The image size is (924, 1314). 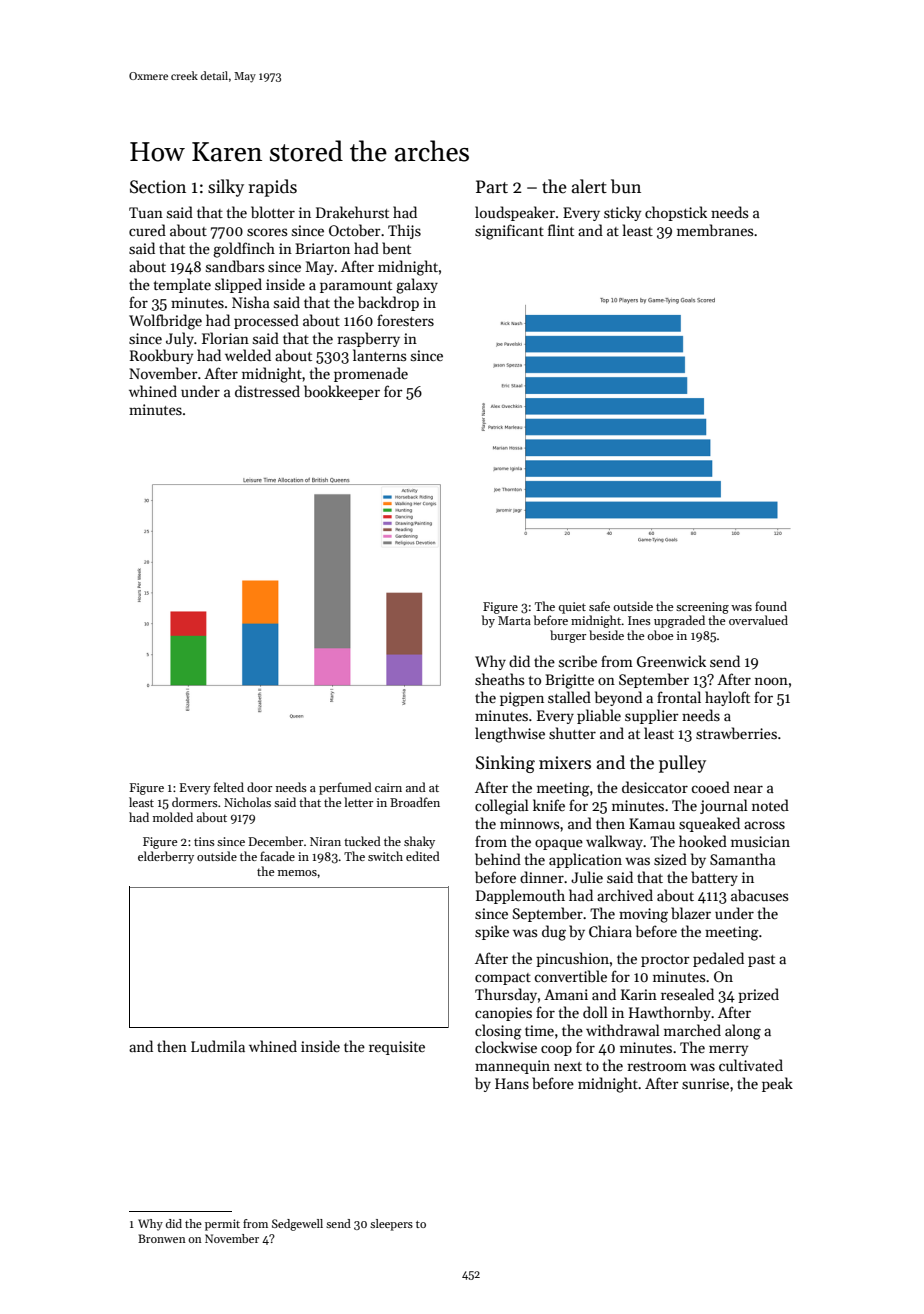 What do you see at coordinates (204, 841) in the screenshot?
I see `tins` at bounding box center [204, 841].
